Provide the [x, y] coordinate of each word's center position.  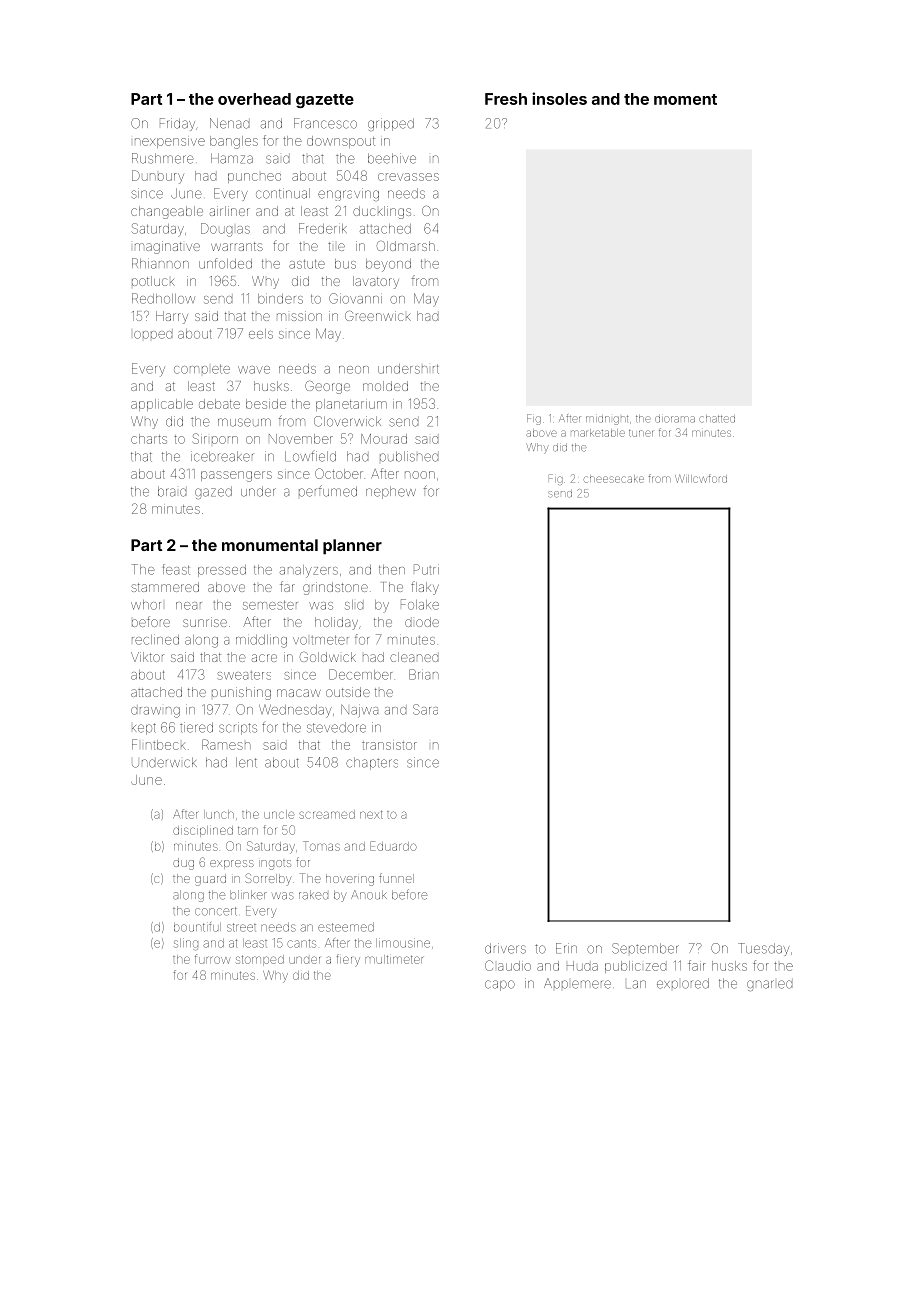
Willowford [701, 478]
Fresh [506, 99]
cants [301, 943]
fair [697, 965]
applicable [162, 405]
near [189, 606]
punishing [241, 693]
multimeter [394, 959]
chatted [717, 419]
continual [283, 193]
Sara [425, 709]
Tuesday [764, 949]
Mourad [384, 439]
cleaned [414, 657]
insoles [559, 98]
